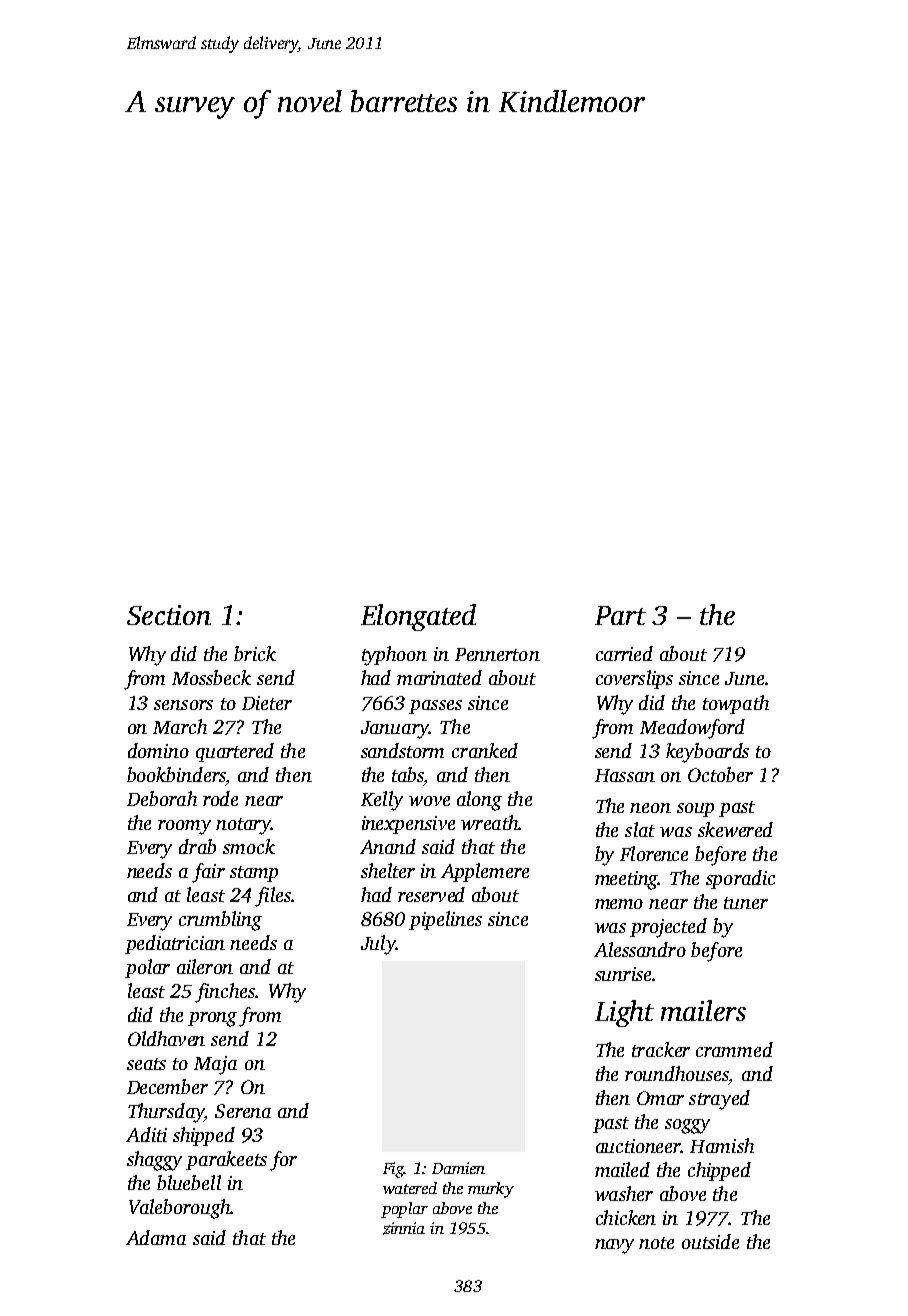  What do you see at coordinates (169, 615) in the image?
I see `Section` at bounding box center [169, 615].
